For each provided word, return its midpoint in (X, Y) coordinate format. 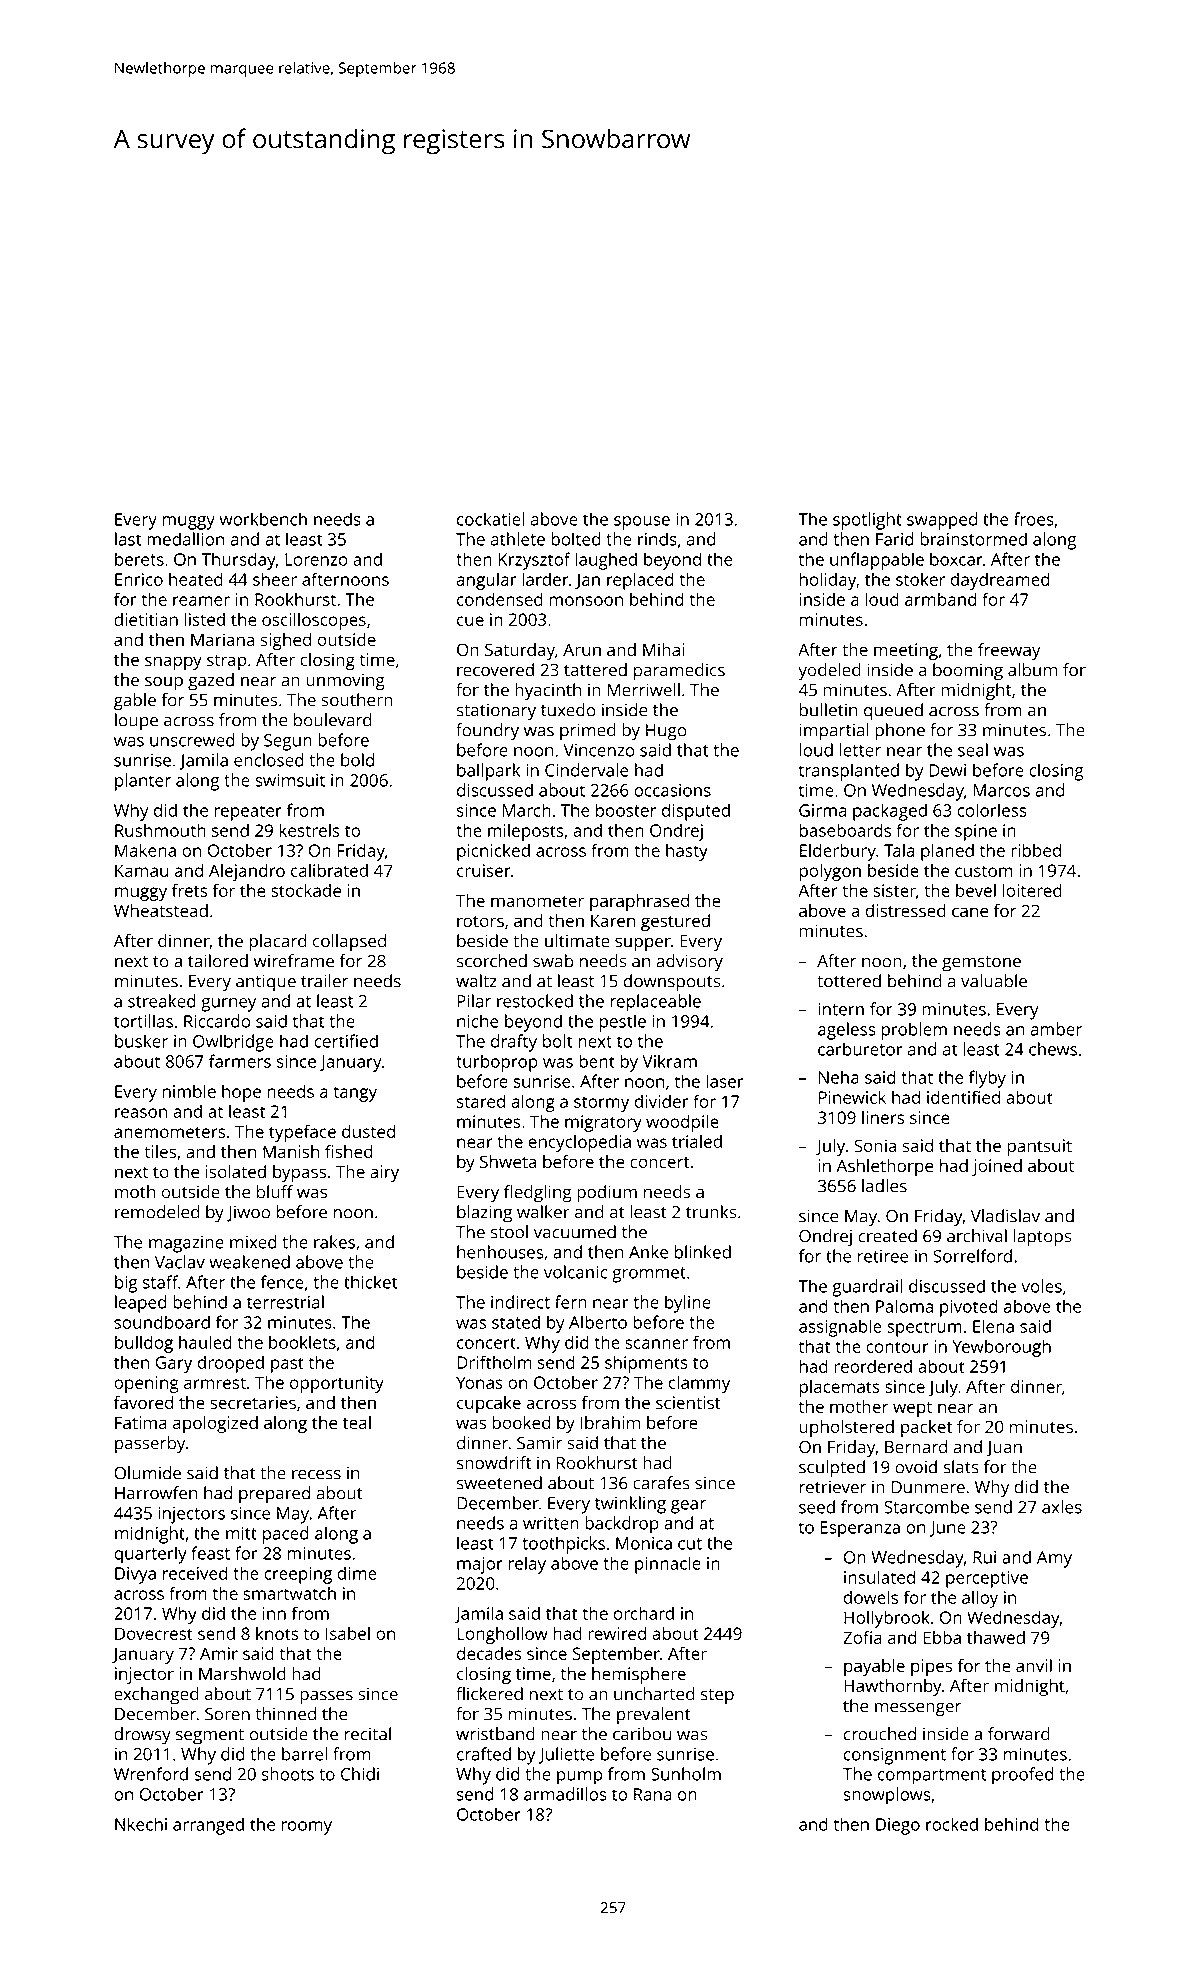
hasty (687, 852)
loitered (1032, 890)
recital (368, 1734)
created (887, 1236)
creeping (298, 1575)
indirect (520, 1302)
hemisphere (639, 1675)
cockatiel (490, 519)
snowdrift (494, 1463)
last (128, 539)
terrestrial (285, 1302)
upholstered (846, 1428)
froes (1034, 519)
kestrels (310, 830)
